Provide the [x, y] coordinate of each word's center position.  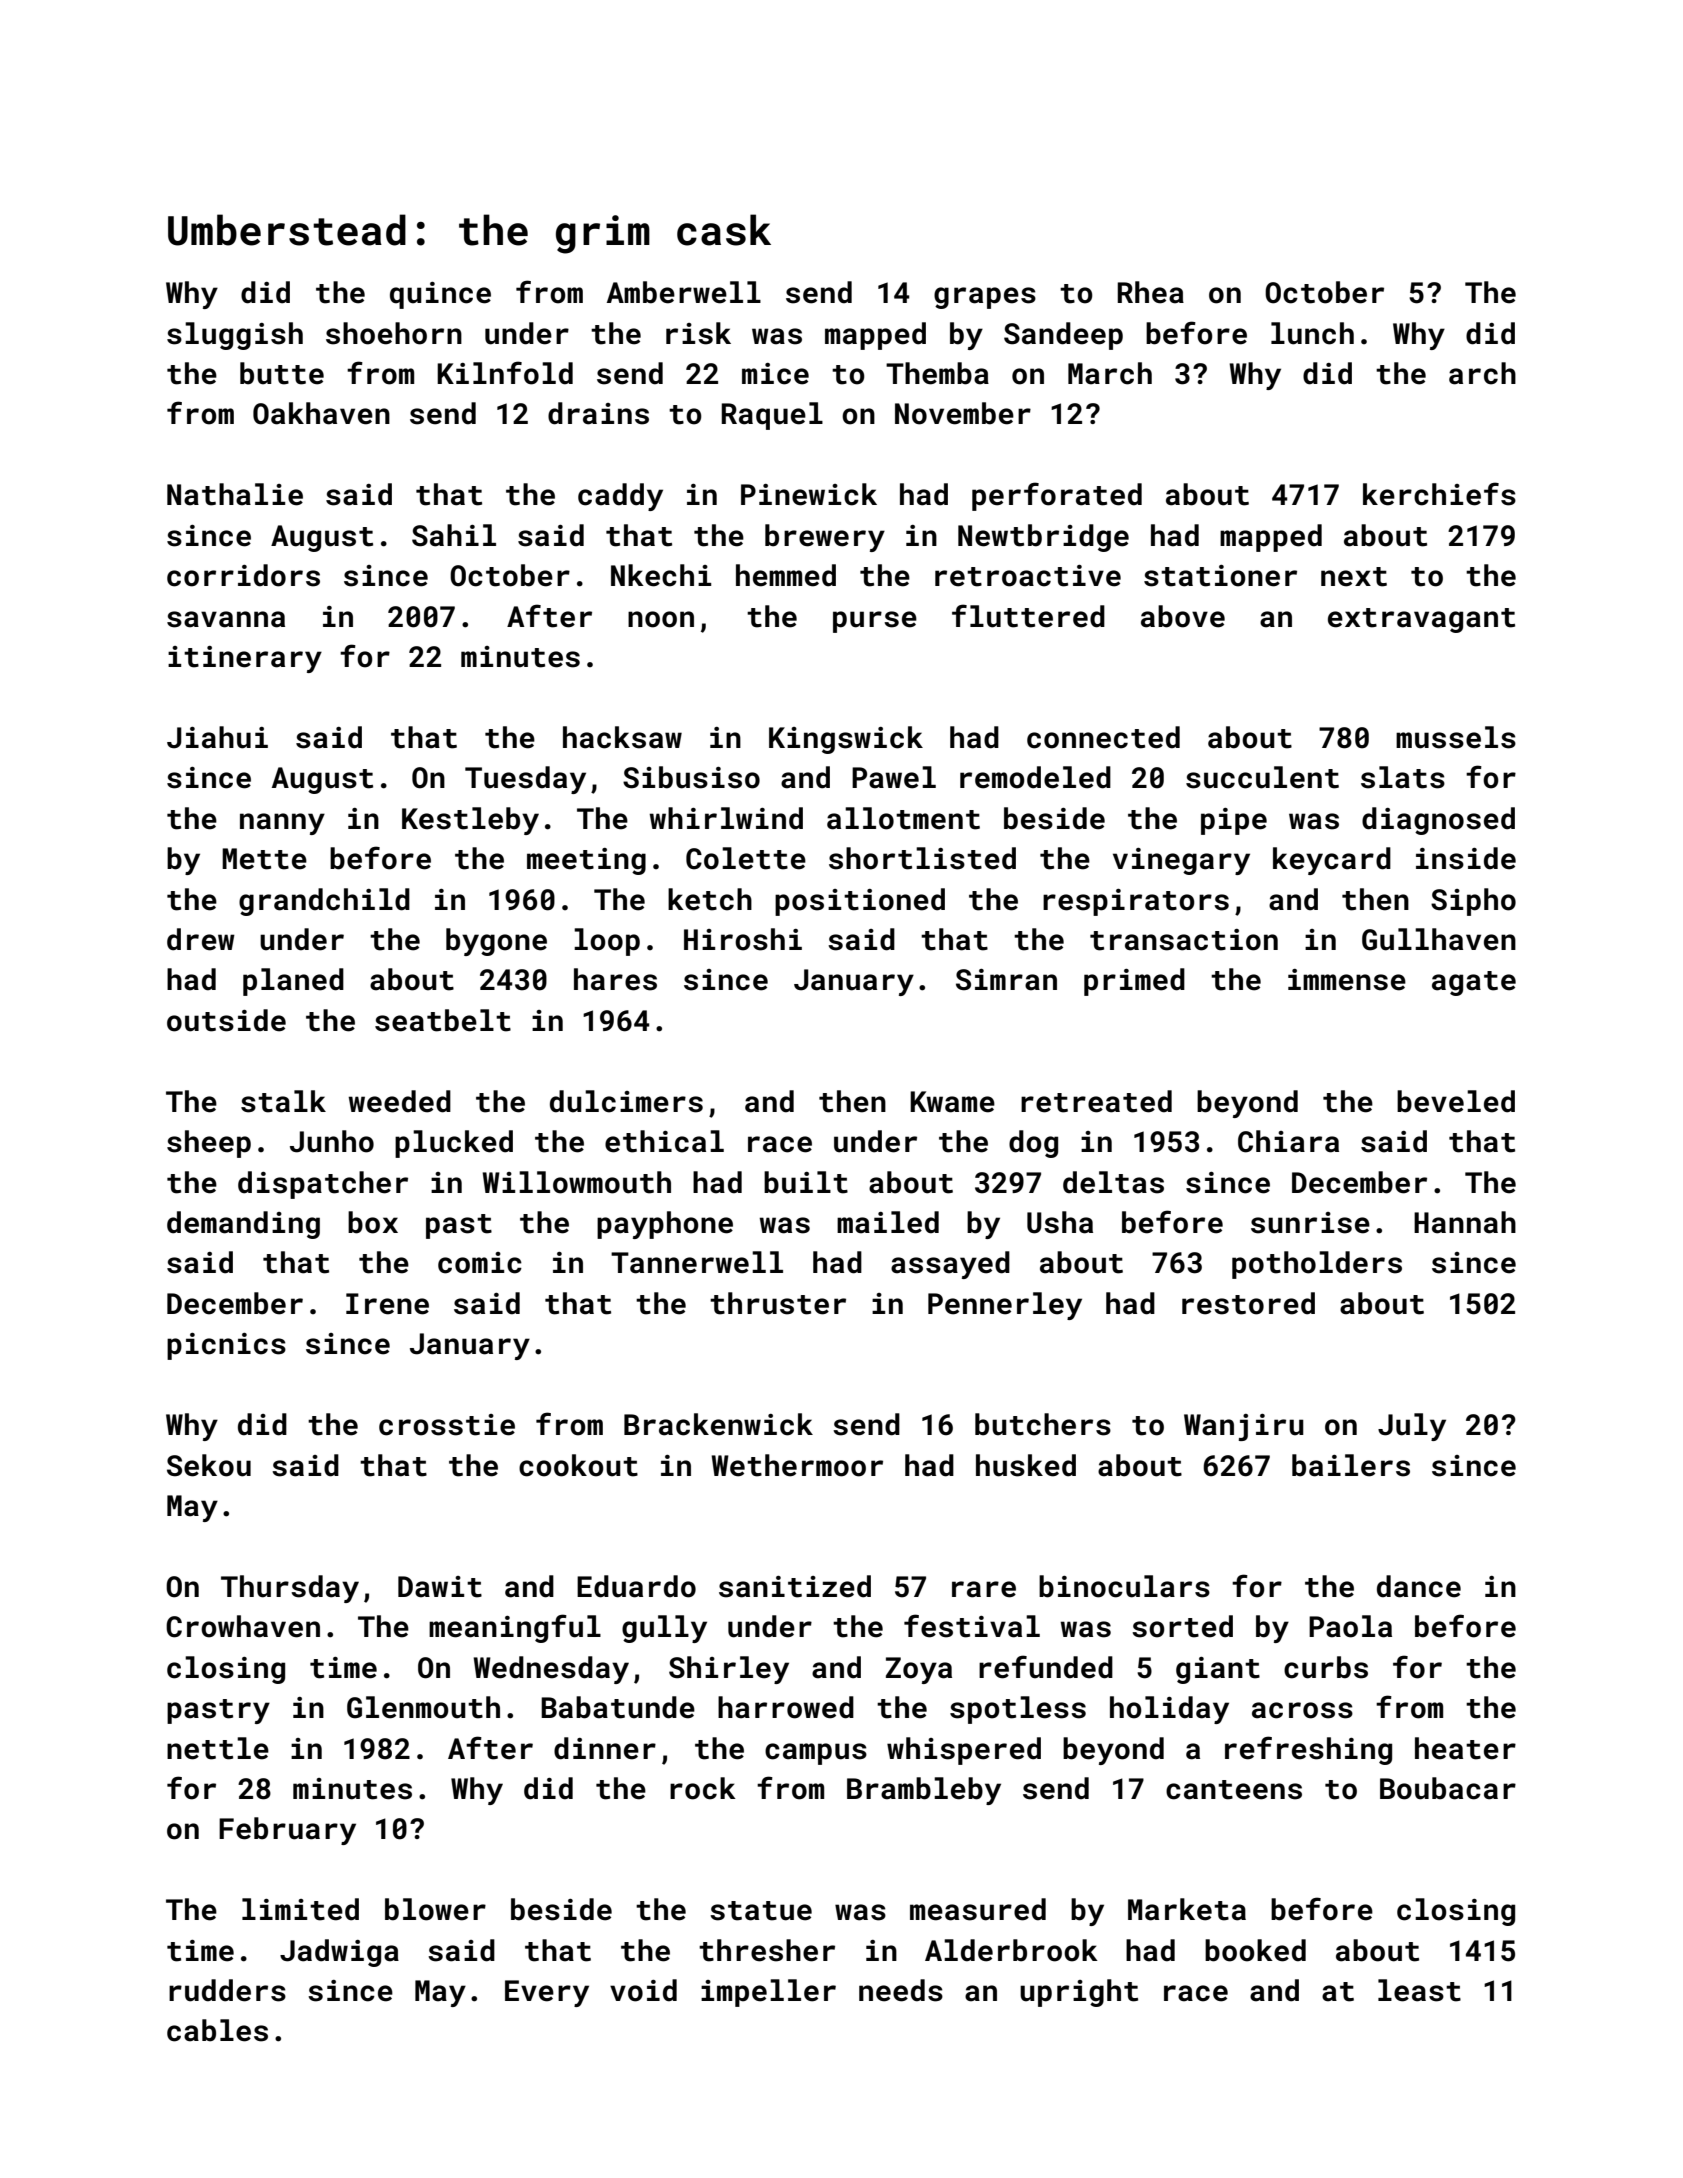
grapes [985, 298]
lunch [1312, 333]
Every [547, 1993]
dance [1419, 1586]
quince [440, 295]
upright [1079, 1993]
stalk [283, 1101]
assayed [950, 1265]
